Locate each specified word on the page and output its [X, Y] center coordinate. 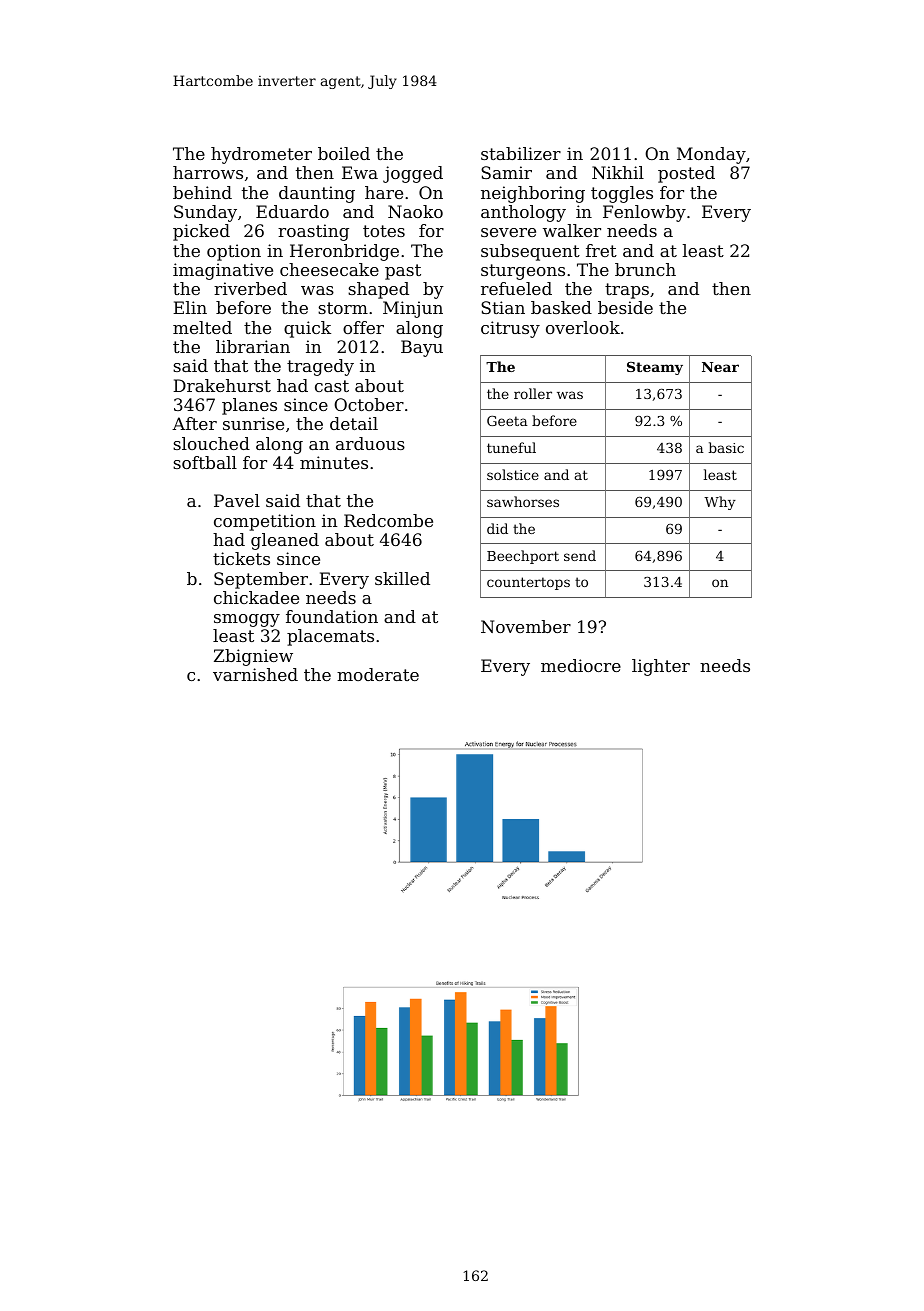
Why [720, 503]
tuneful [511, 447]
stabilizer [521, 153]
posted [686, 174]
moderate [378, 674]
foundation [332, 616]
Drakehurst [222, 385]
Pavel [237, 500]
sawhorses [523, 501]
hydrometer [261, 155]
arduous [370, 443]
